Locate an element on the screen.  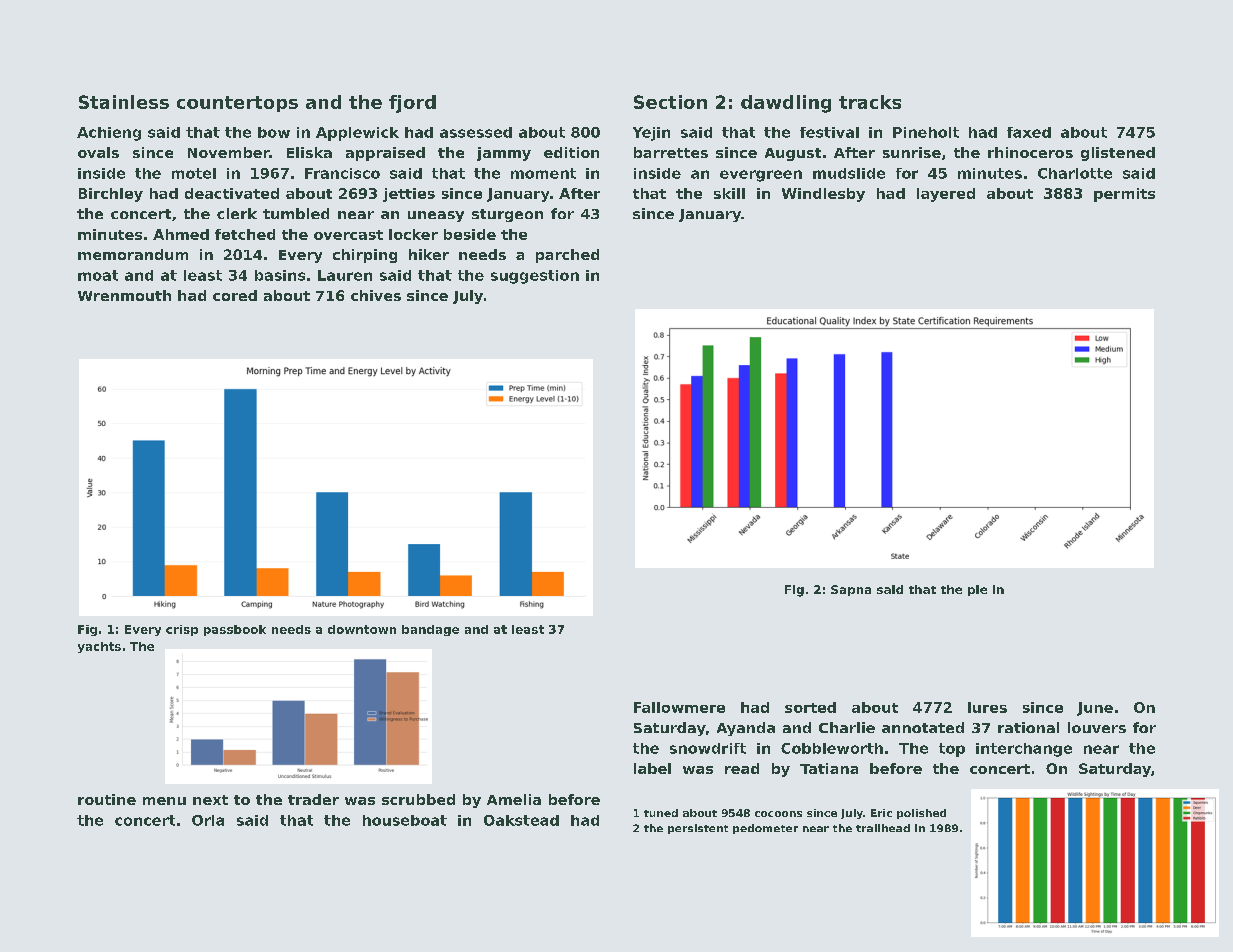
pie is located at coordinates (977, 590).
